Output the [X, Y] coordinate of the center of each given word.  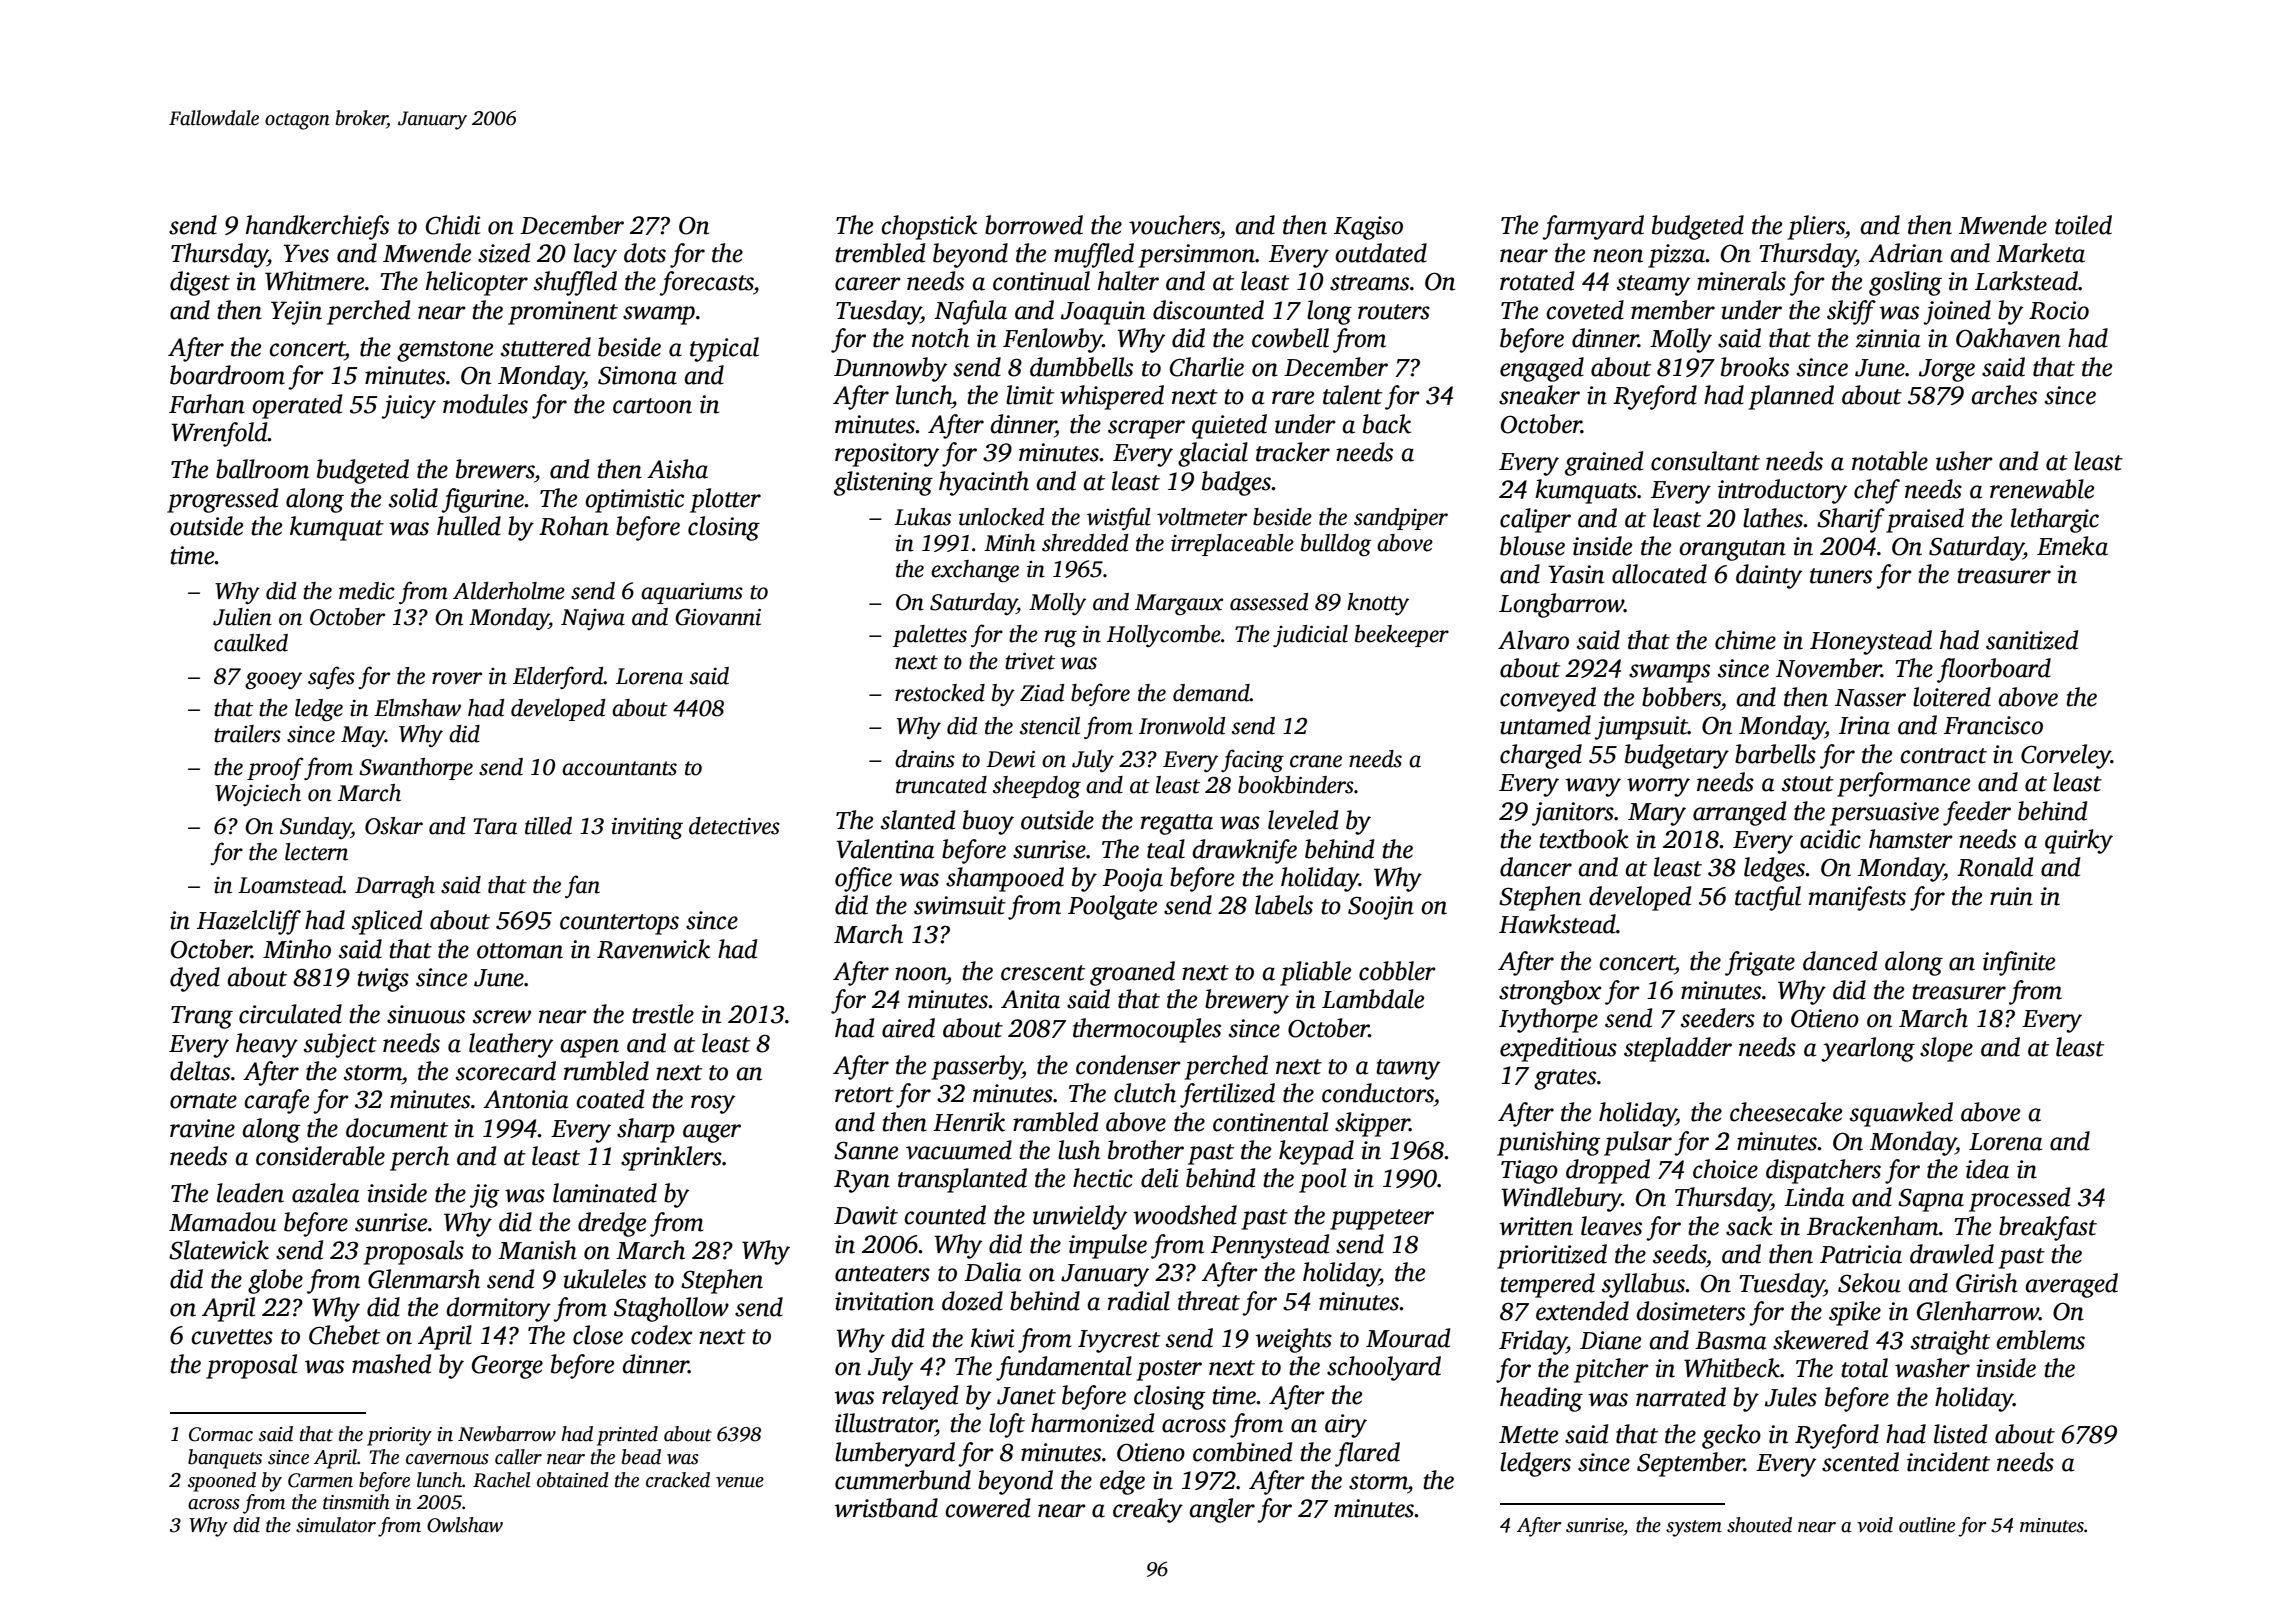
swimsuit [960, 905]
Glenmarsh [424, 1279]
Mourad [1408, 1338]
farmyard [1593, 227]
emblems [2040, 1340]
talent [1352, 395]
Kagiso [1368, 228]
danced [1840, 961]
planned [1791, 397]
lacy [595, 255]
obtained [573, 1480]
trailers [247, 734]
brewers [495, 469]
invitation [884, 1301]
